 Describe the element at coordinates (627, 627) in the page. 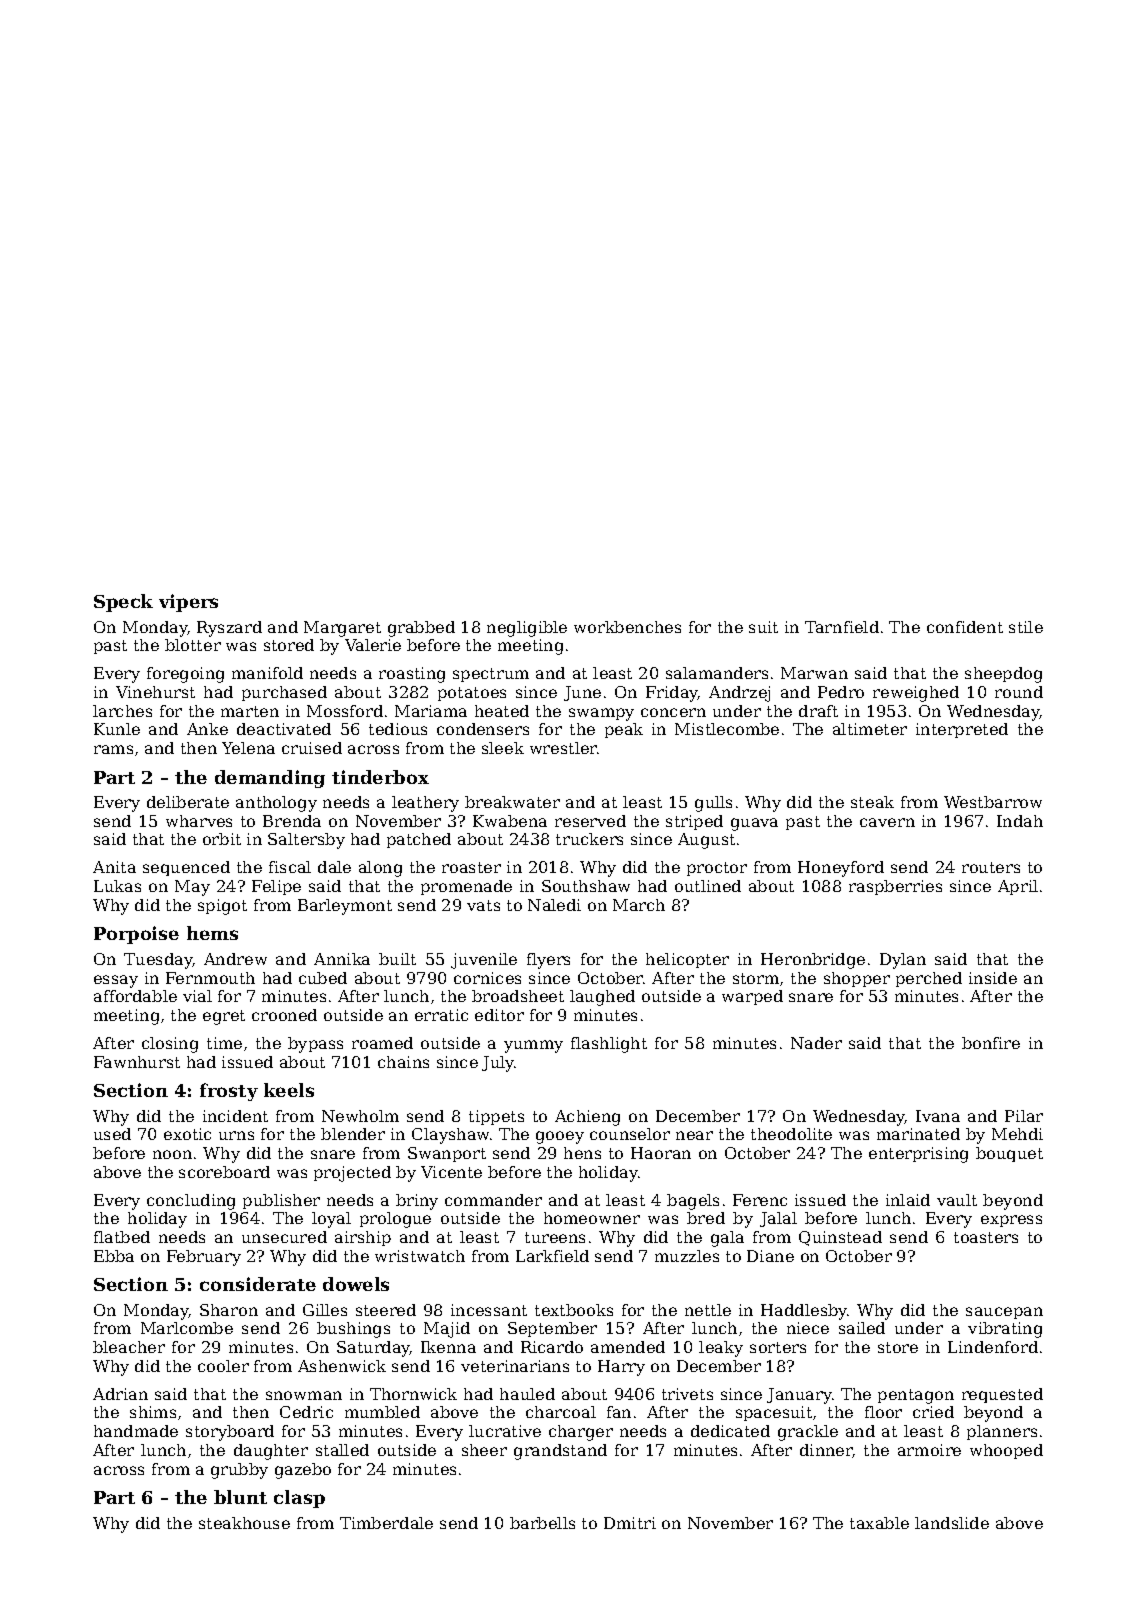

I see `workbenches` at that location.
